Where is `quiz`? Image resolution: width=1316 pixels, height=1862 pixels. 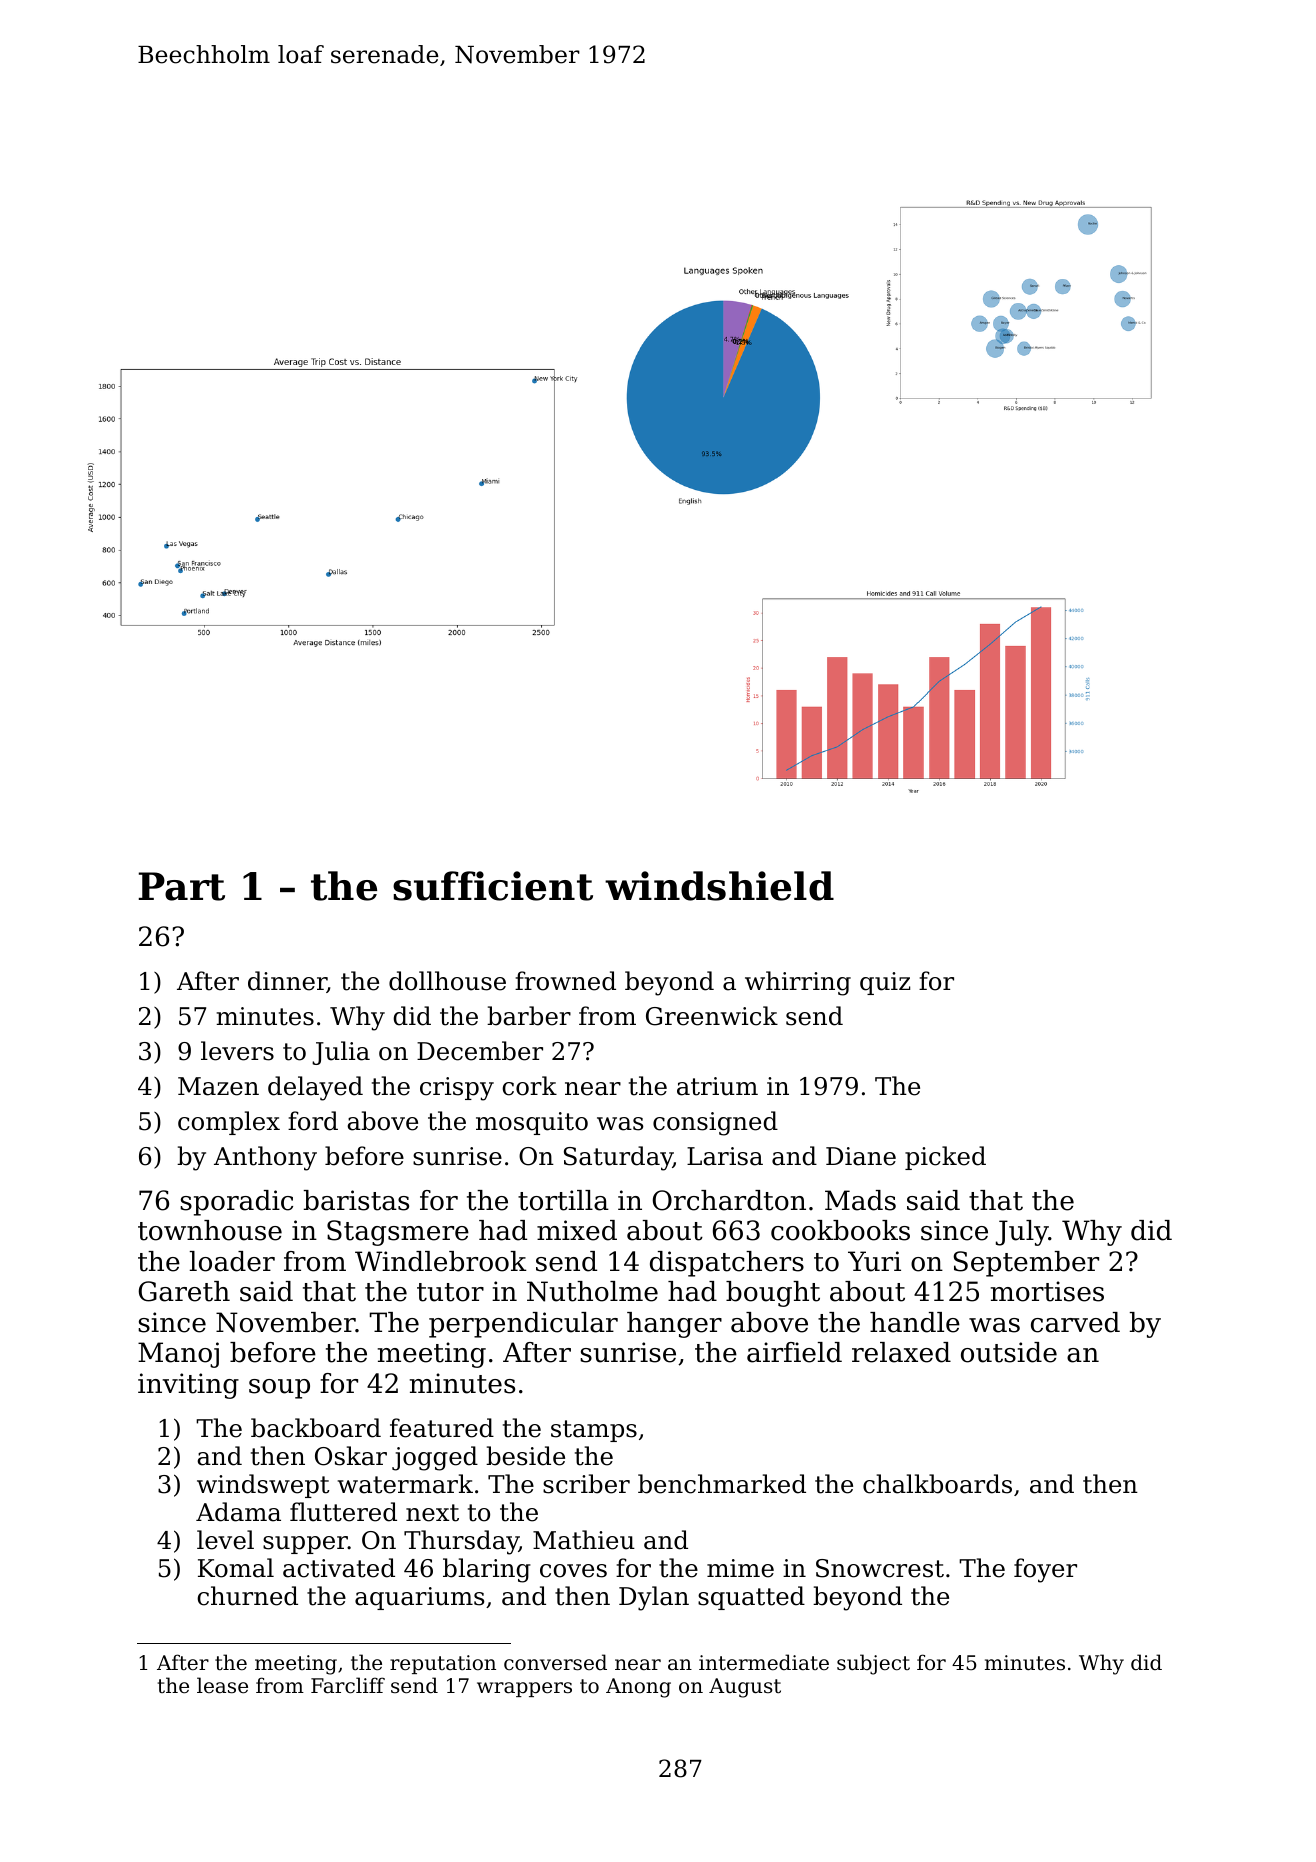
quiz is located at coordinates (885, 983).
